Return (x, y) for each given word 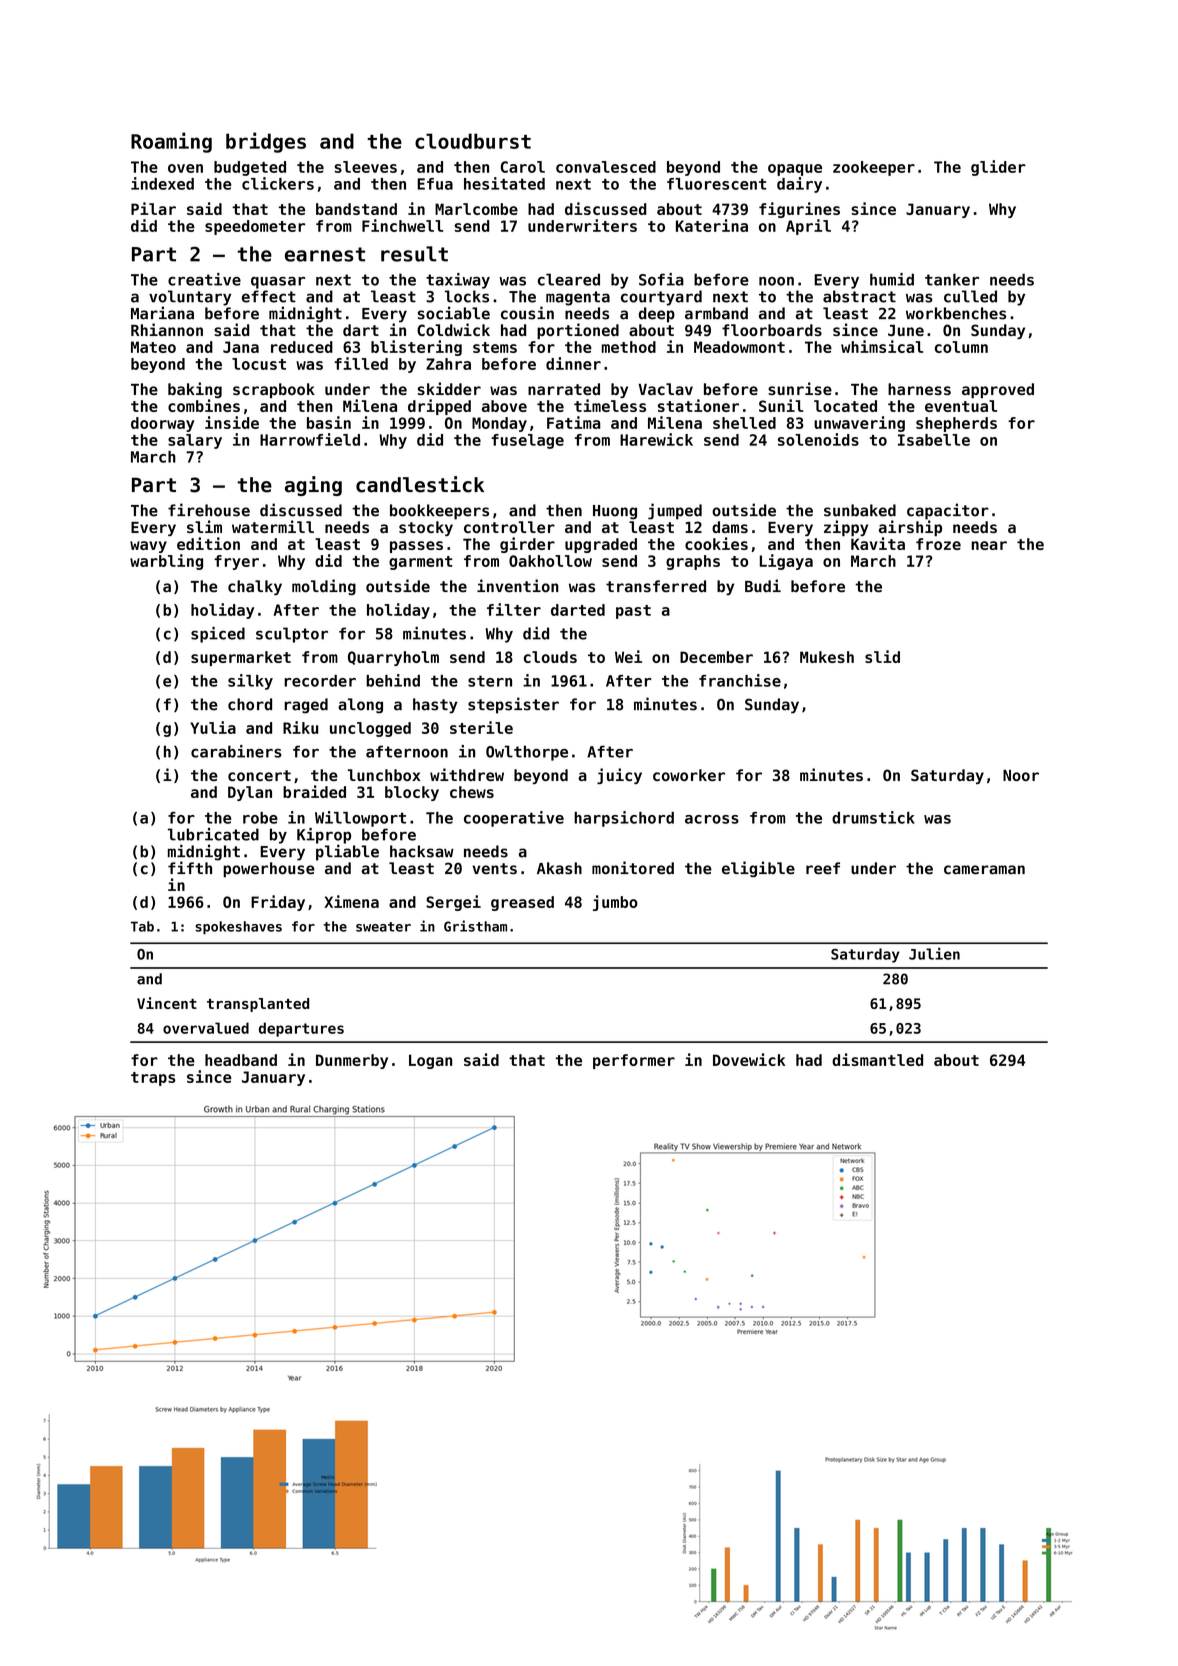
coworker (689, 775)
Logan (430, 1061)
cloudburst (473, 141)
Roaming (171, 142)
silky (250, 682)
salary (195, 441)
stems (495, 347)
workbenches (956, 313)
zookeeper (874, 168)
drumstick (873, 817)
